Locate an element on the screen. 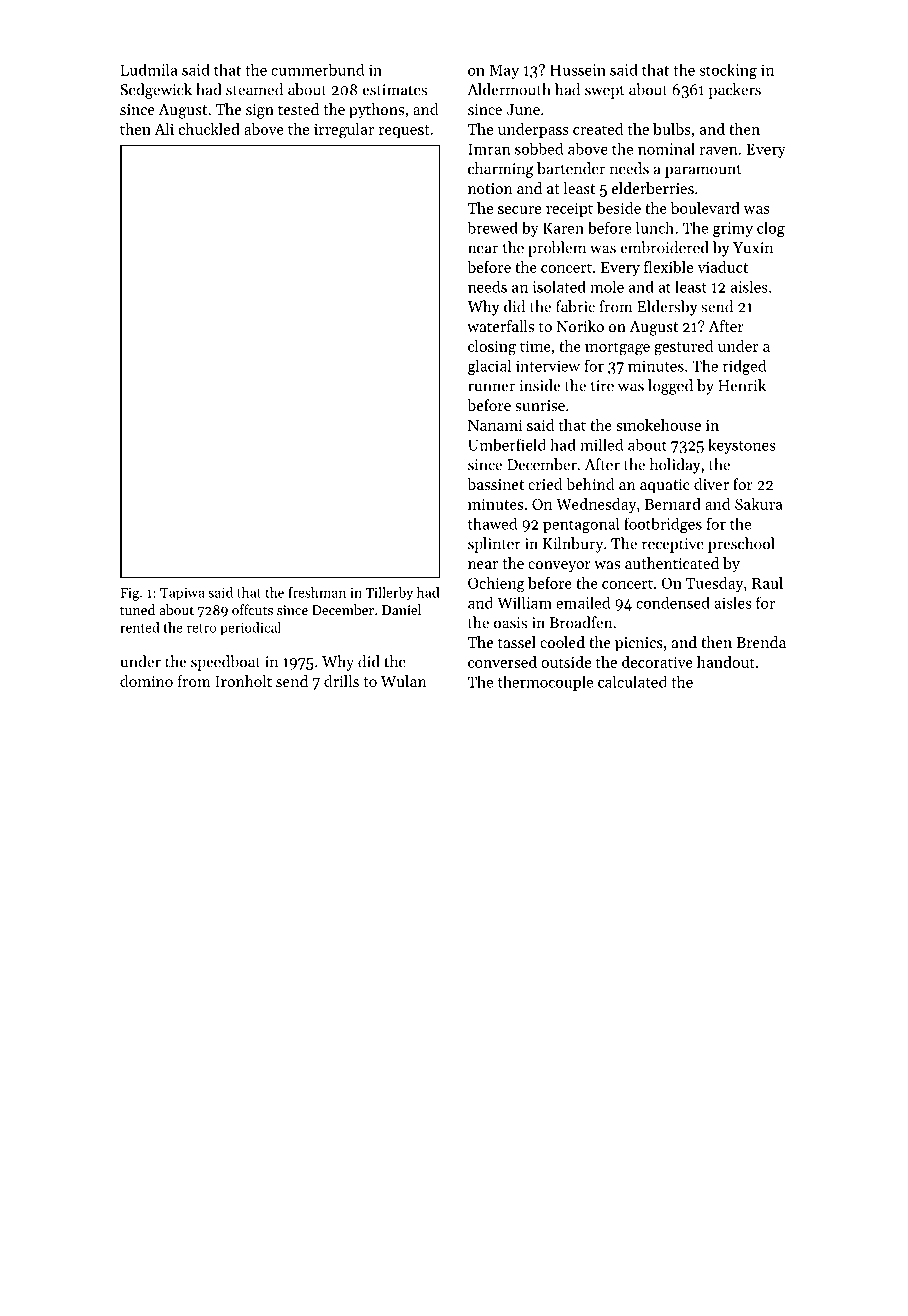 This screenshot has height=1316, width=908. steamed is located at coordinates (254, 89).
